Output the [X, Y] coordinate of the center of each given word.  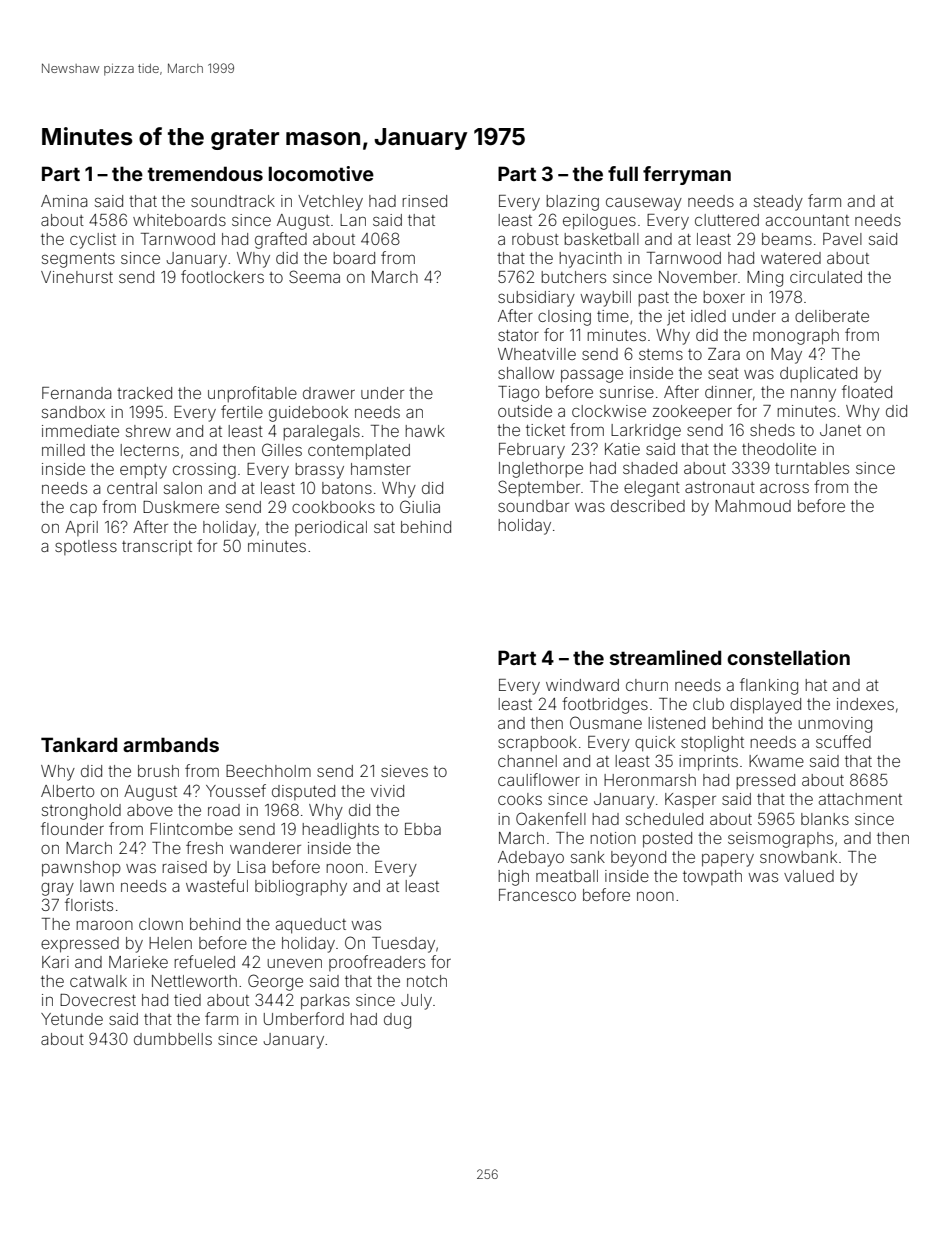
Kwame [776, 761]
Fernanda [77, 393]
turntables [812, 468]
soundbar [533, 506]
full [623, 173]
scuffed [843, 741]
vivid [387, 791]
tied [187, 1000]
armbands [171, 744]
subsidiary [536, 299]
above [150, 810]
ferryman [687, 175]
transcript [157, 547]
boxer [724, 297]
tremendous [205, 173]
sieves [404, 771]
